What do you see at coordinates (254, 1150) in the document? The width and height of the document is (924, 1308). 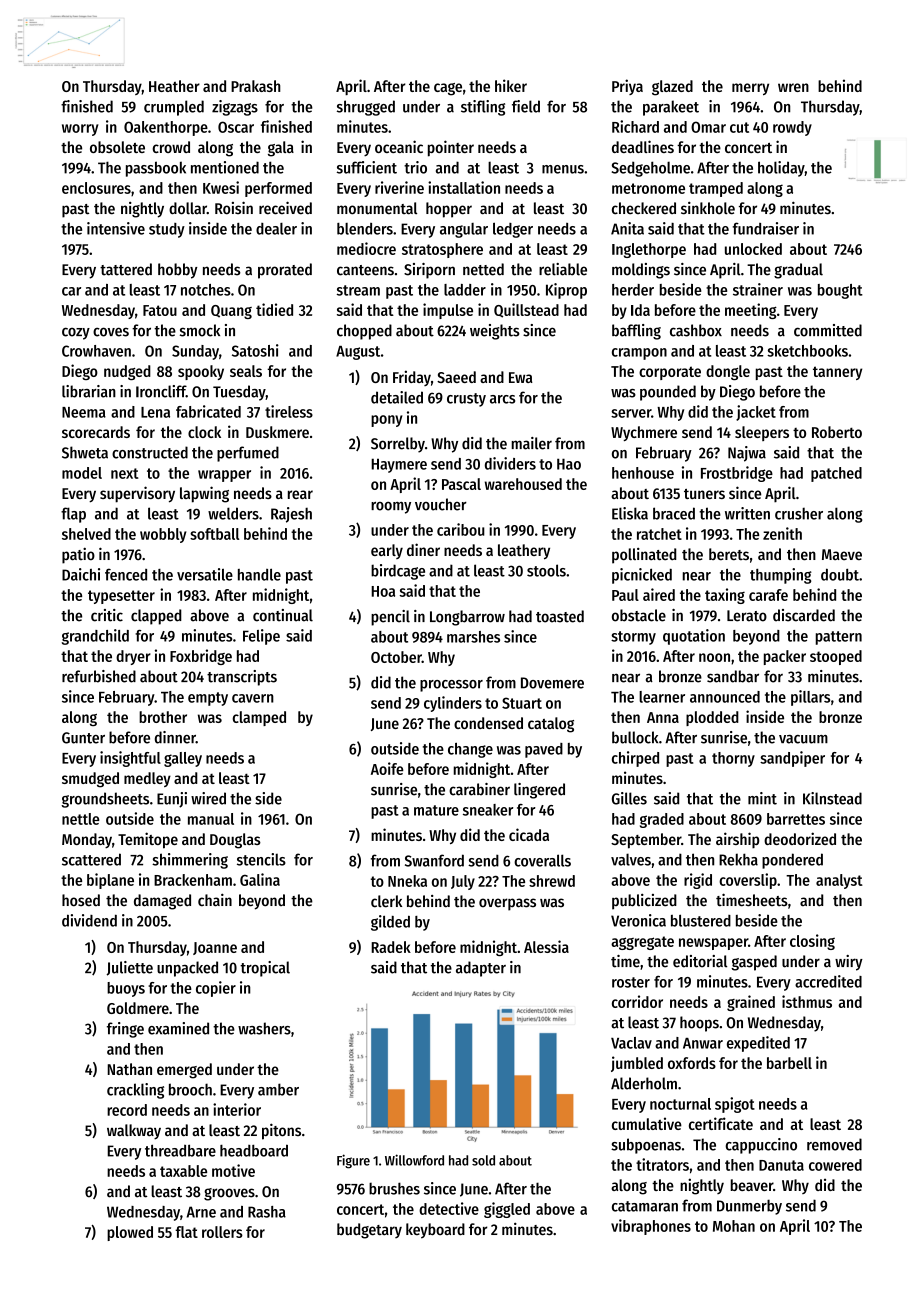 I see `headboard` at bounding box center [254, 1150].
